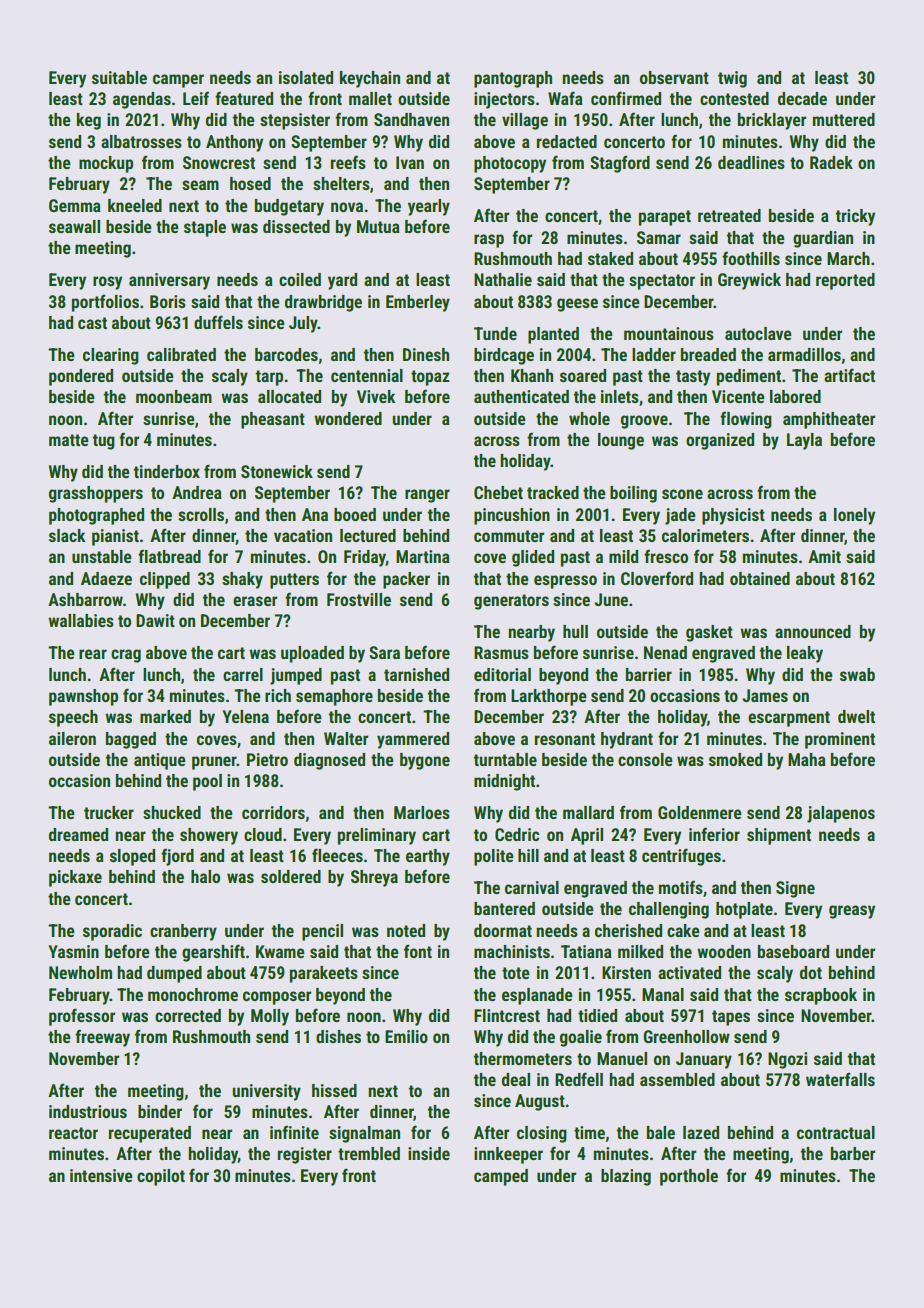  I want to click on whole, so click(589, 418).
